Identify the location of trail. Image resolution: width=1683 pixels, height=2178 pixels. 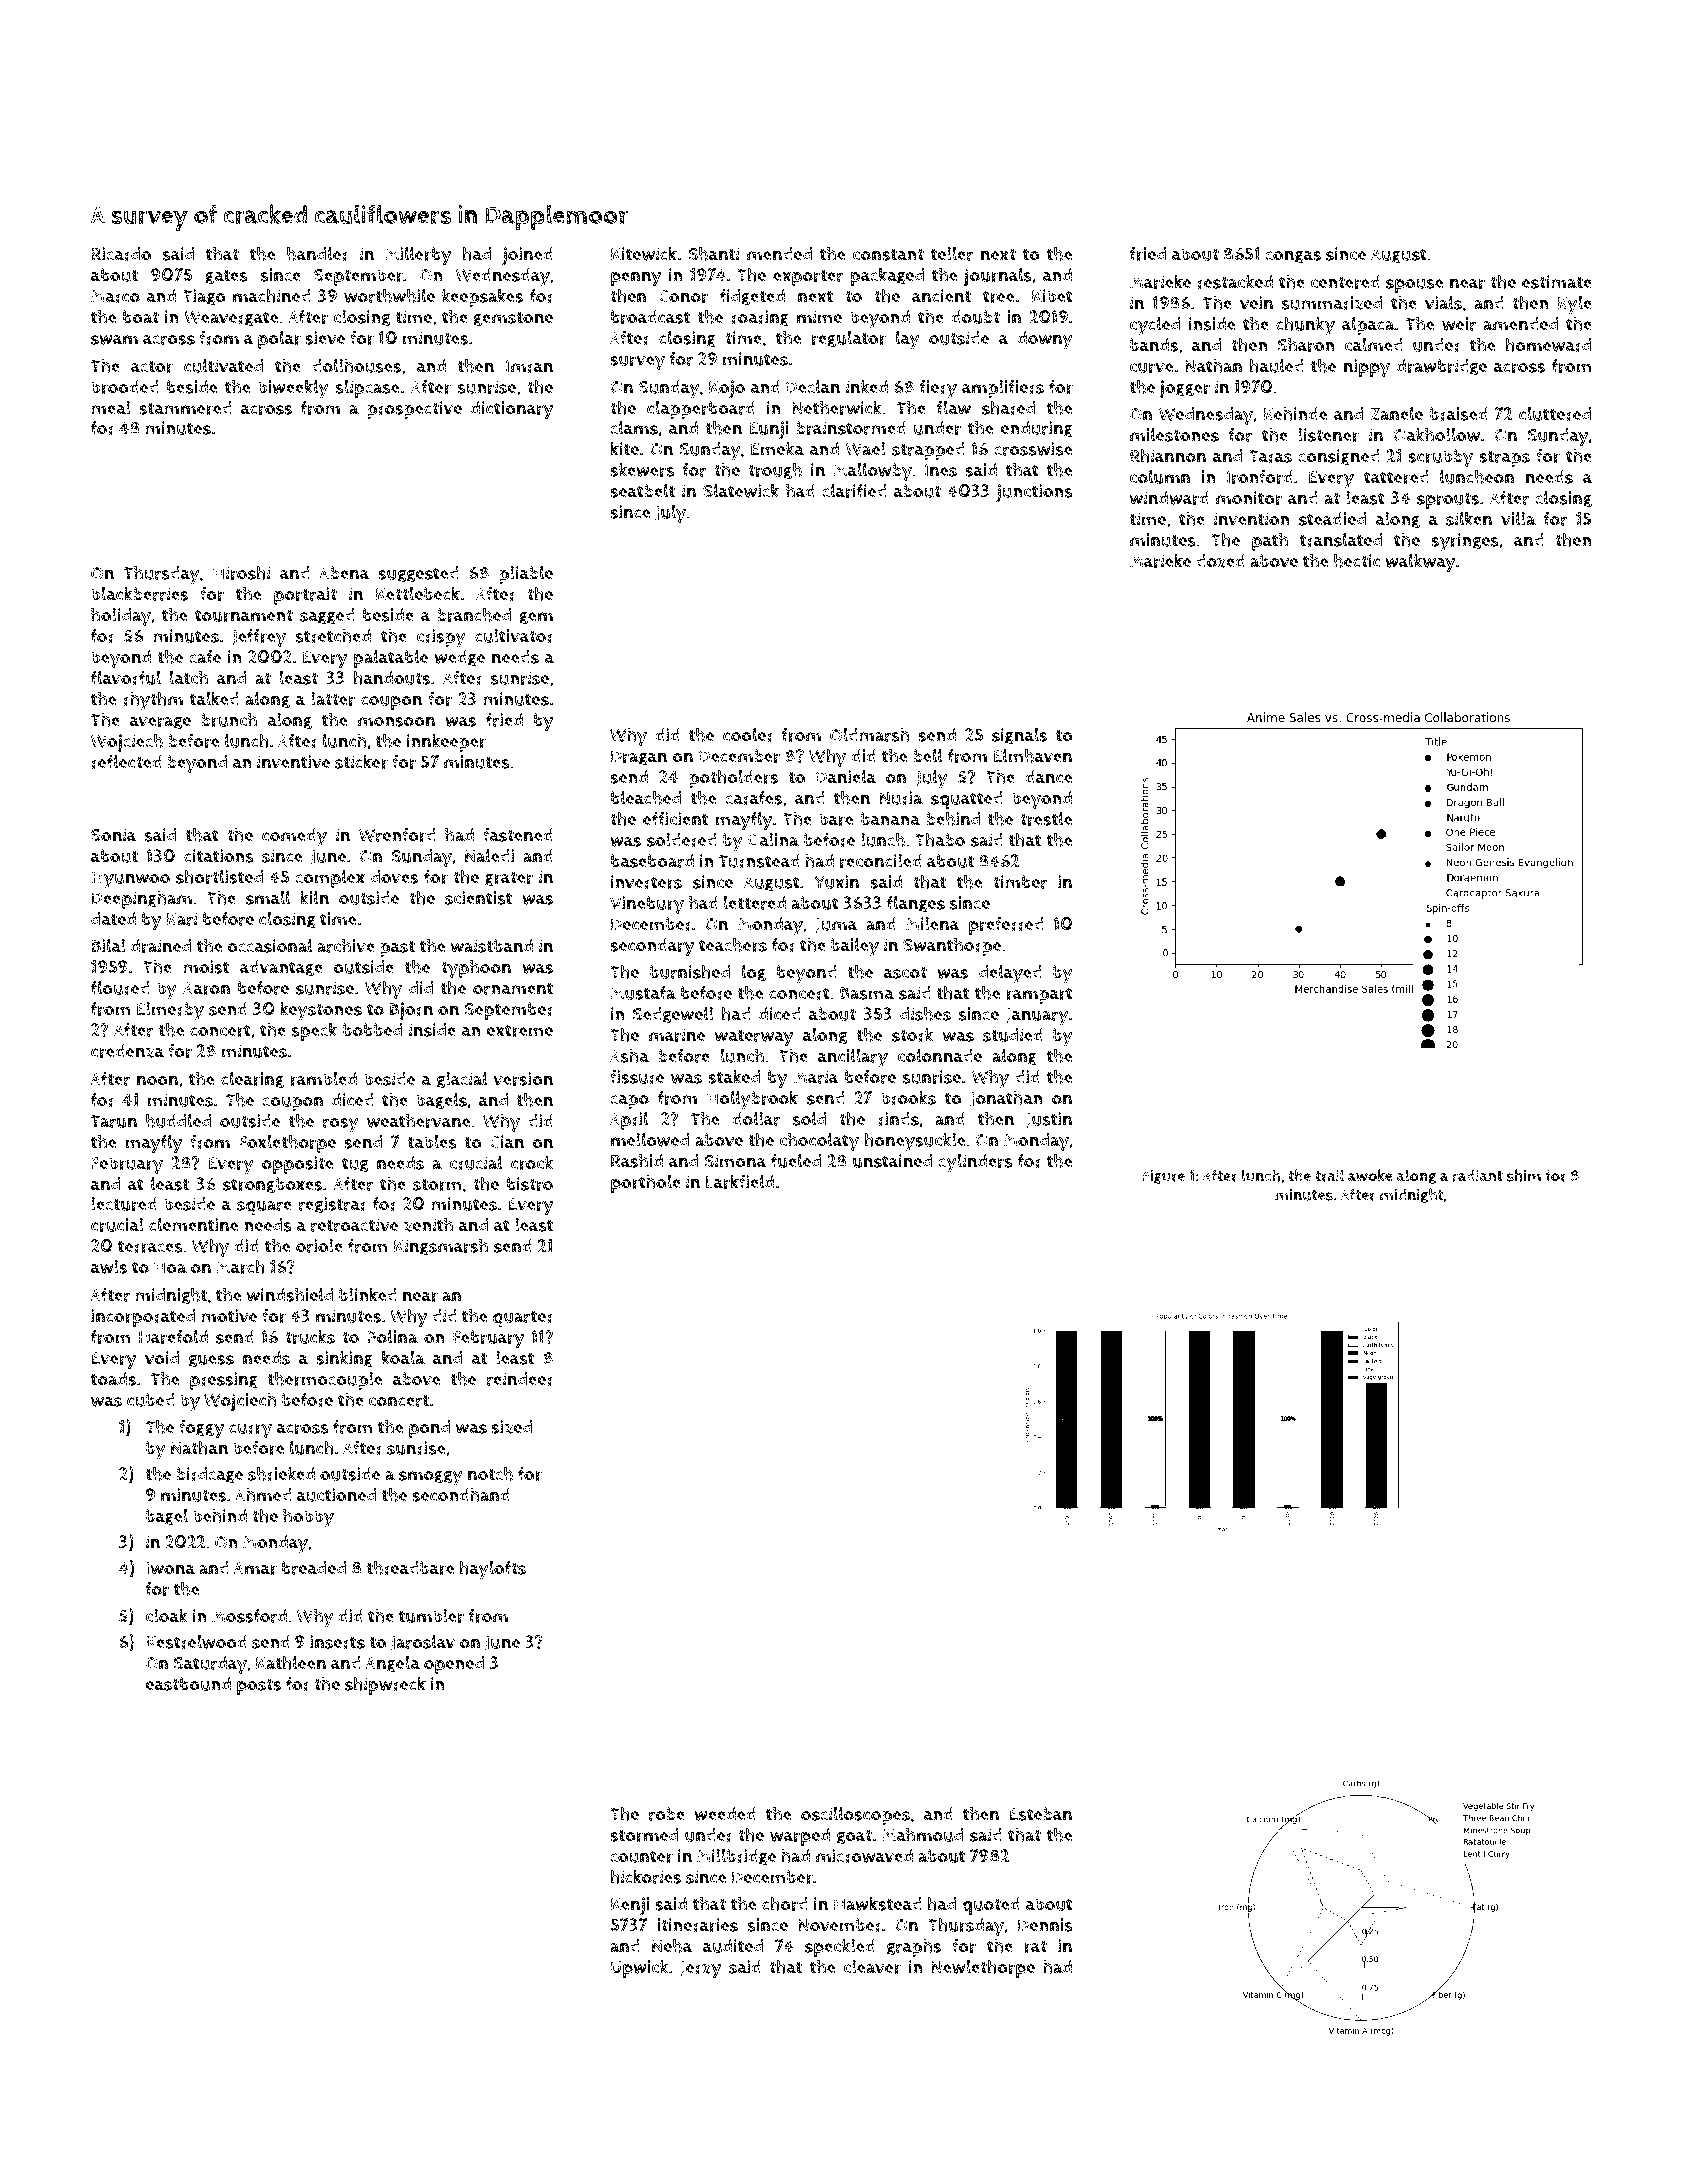
(1329, 1175).
